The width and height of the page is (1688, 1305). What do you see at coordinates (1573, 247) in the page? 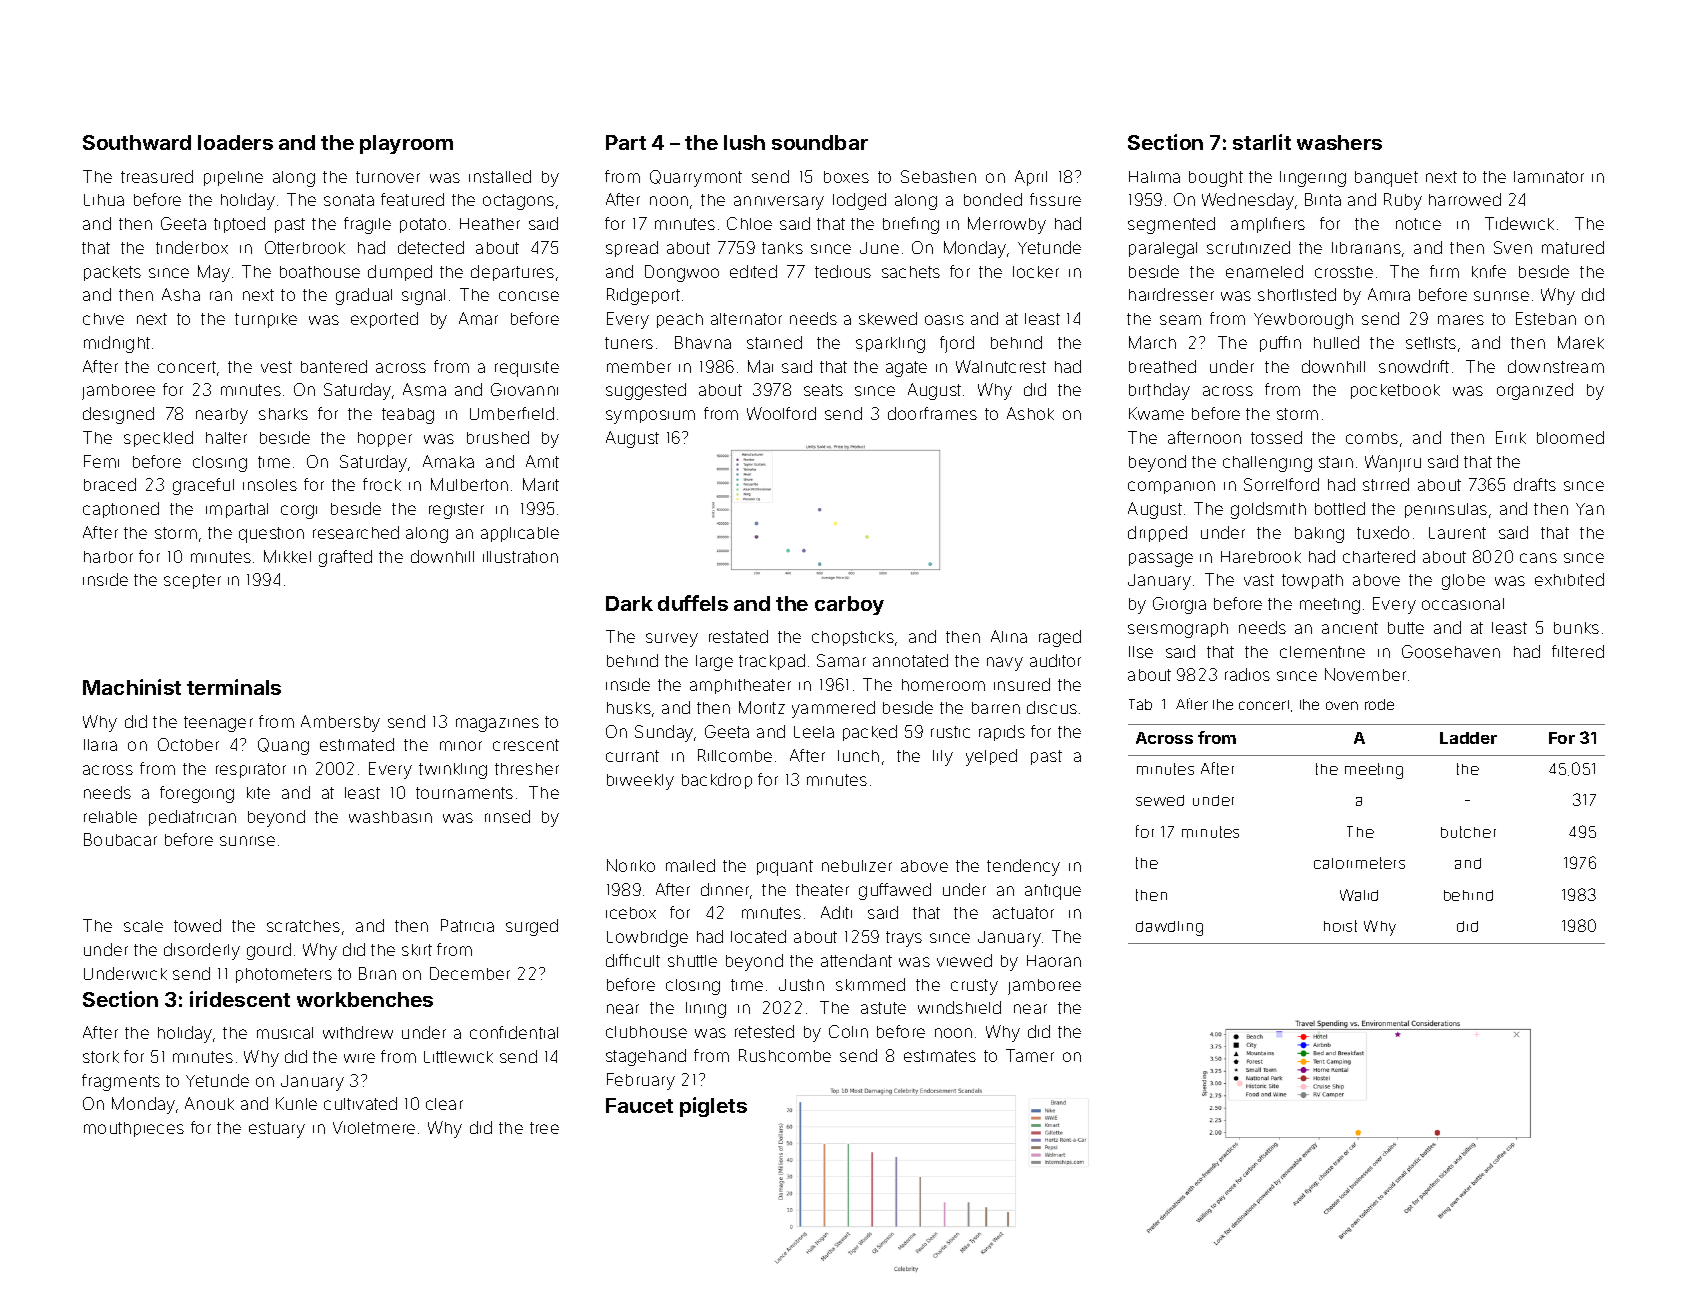
I see `matured` at bounding box center [1573, 247].
